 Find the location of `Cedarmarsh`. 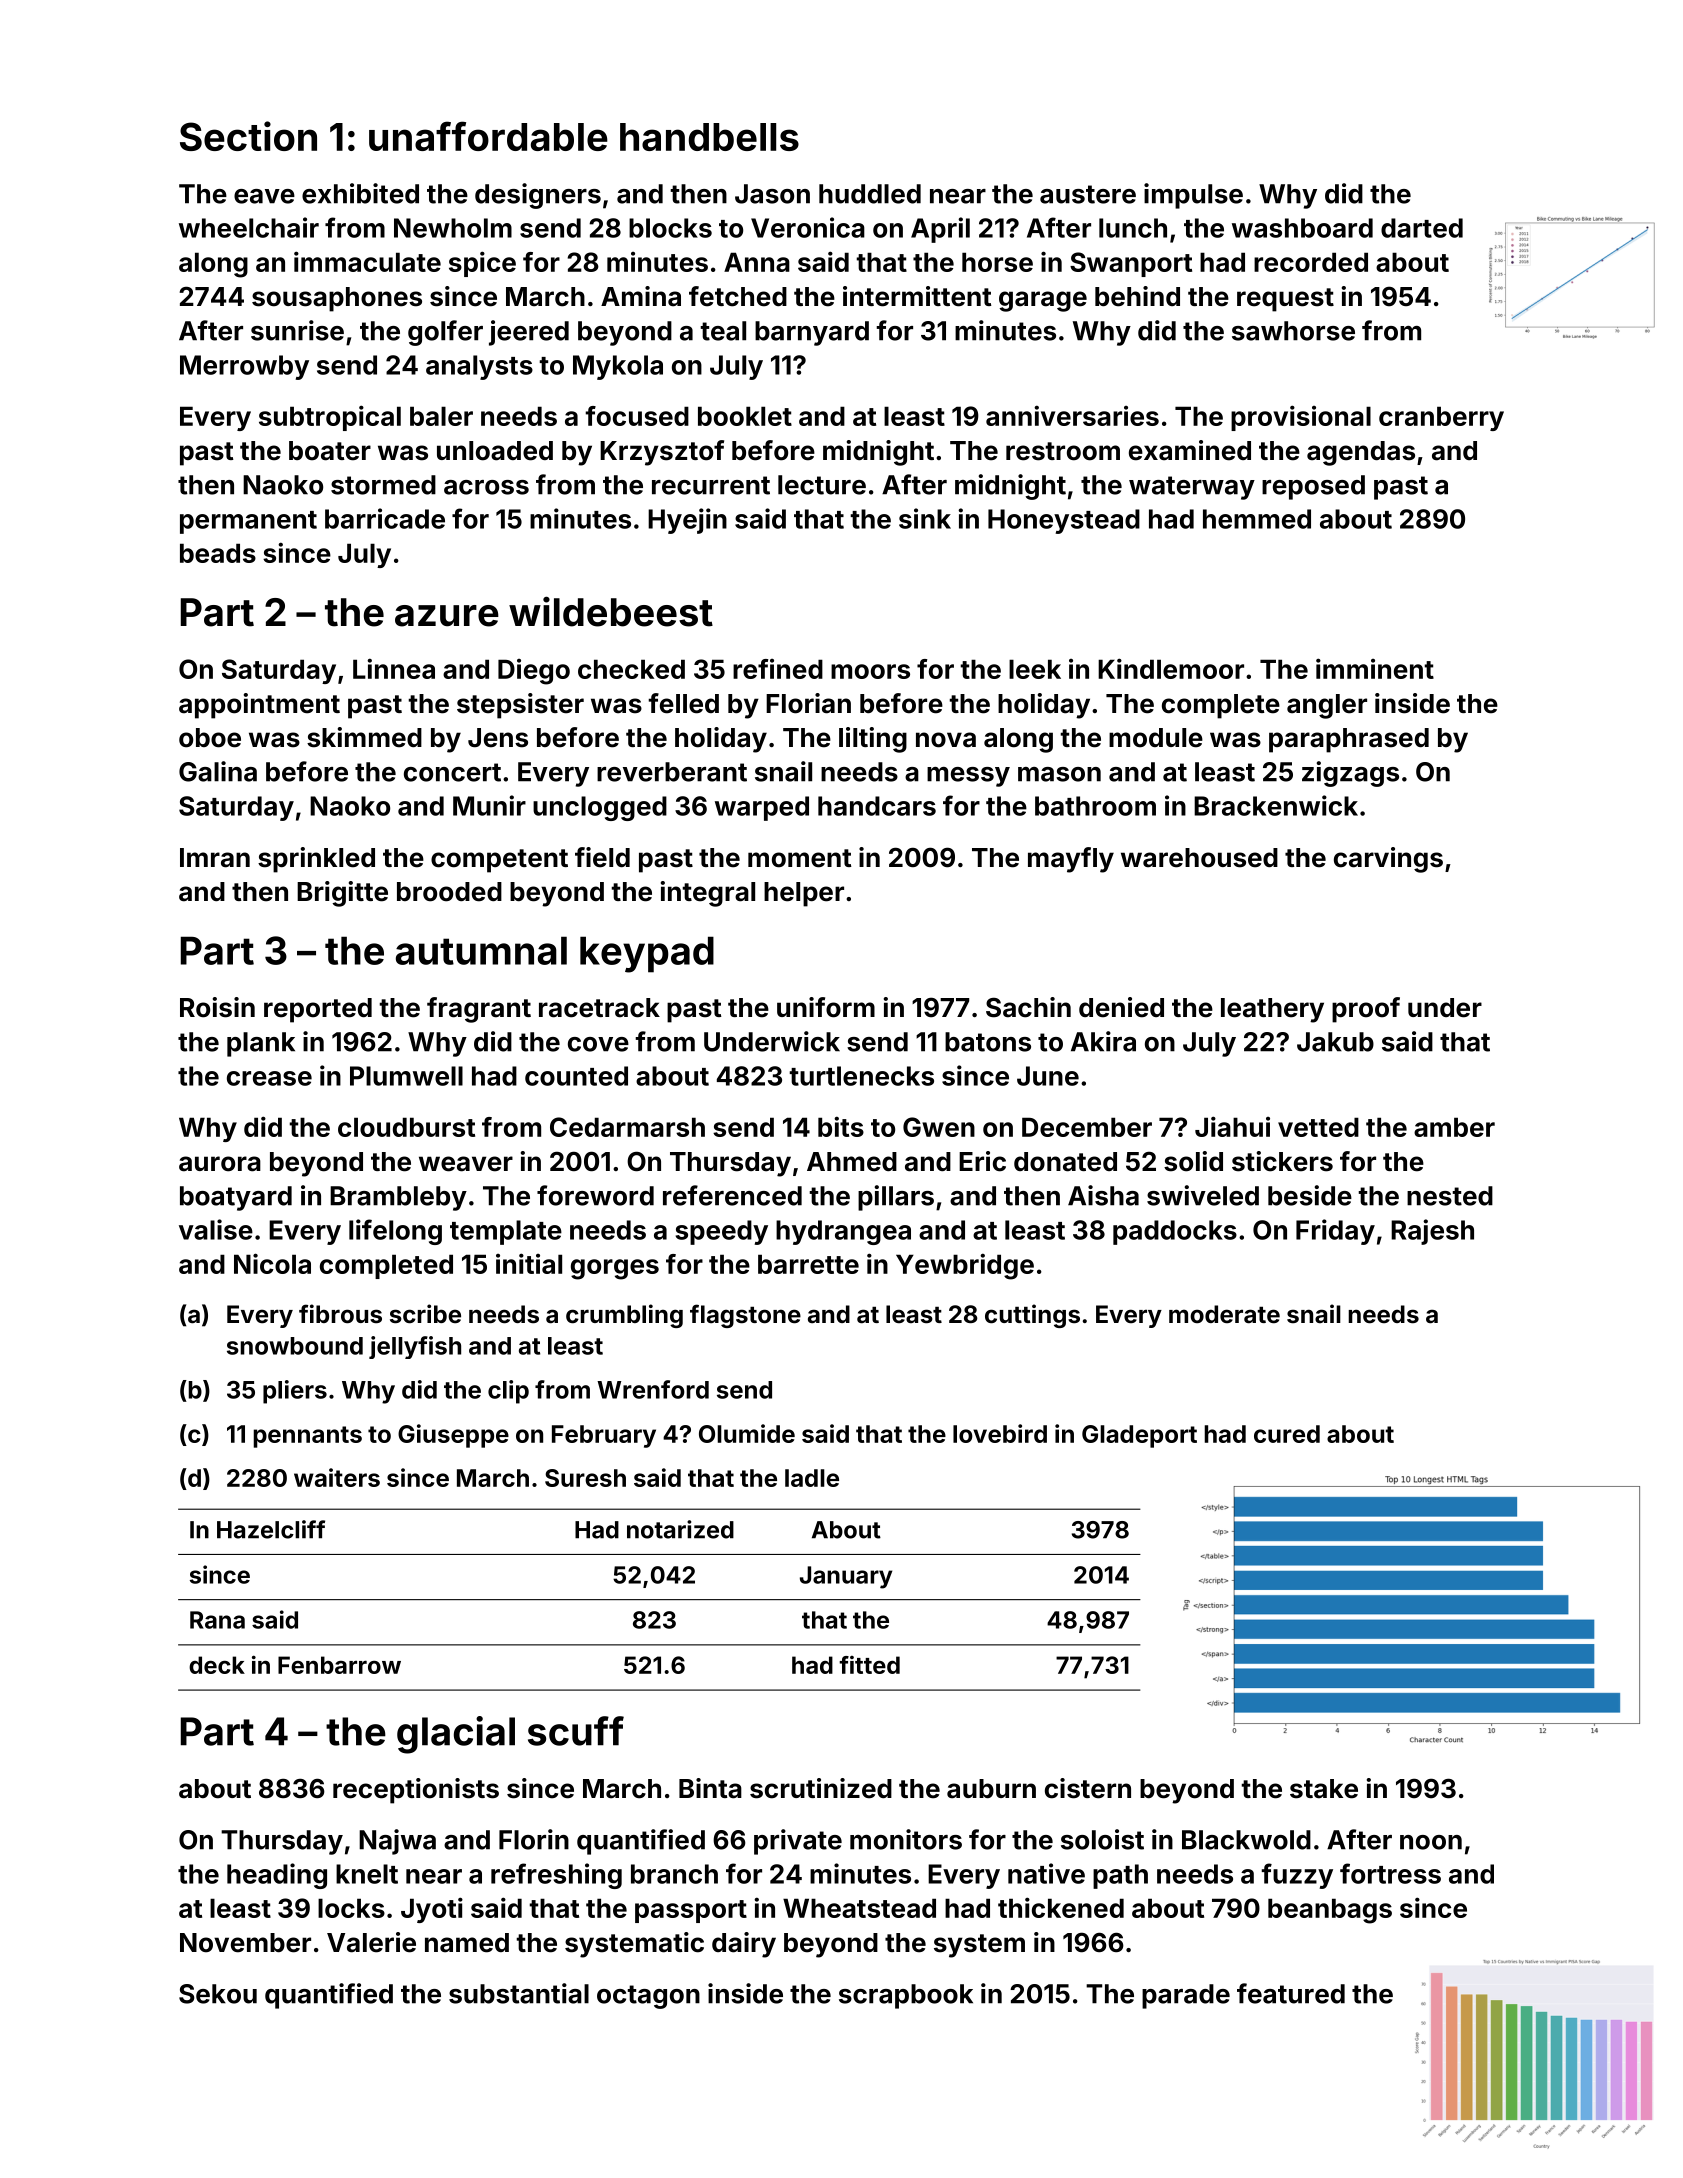

Cedarmarsh is located at coordinates (627, 1127).
